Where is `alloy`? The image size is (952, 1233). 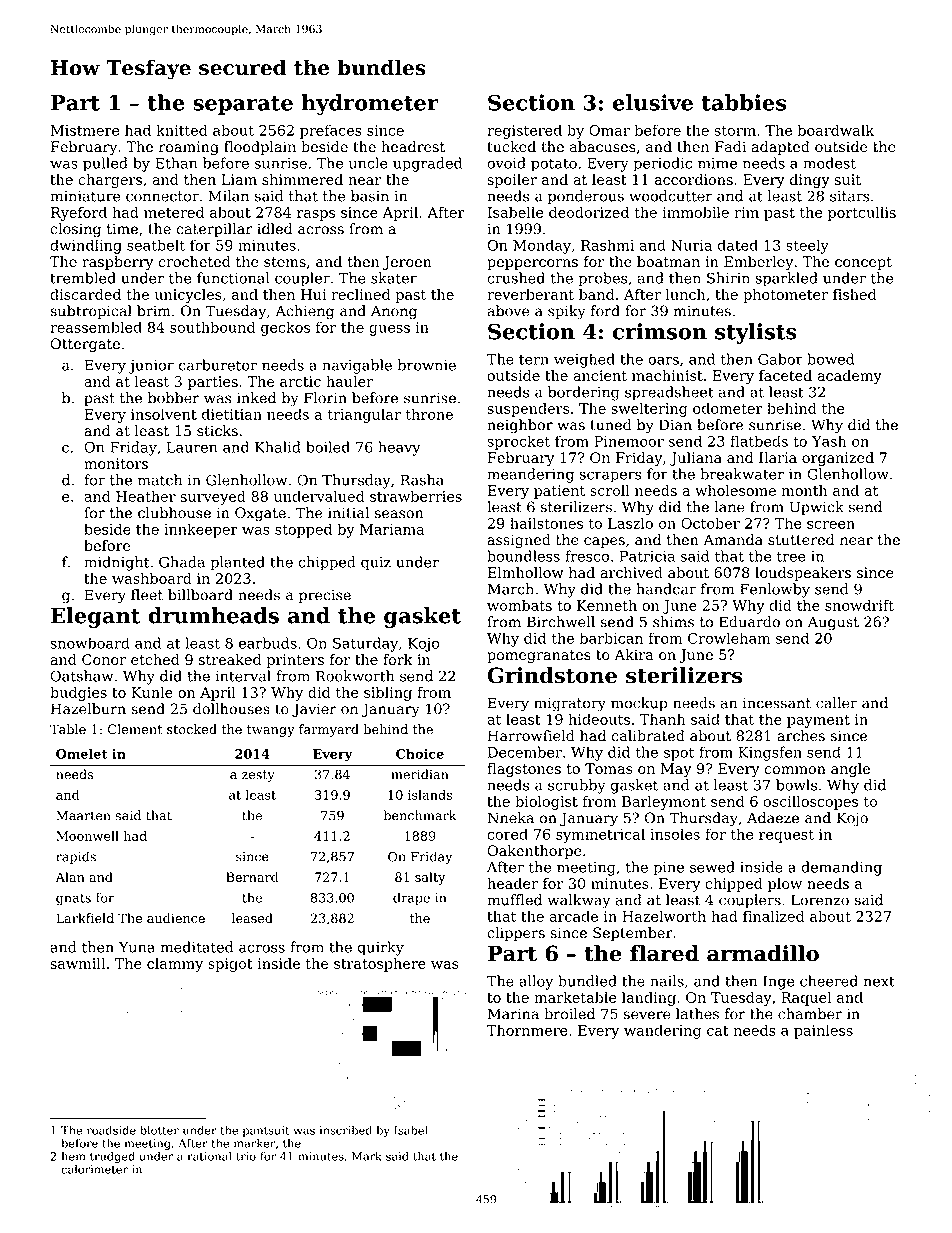
alloy is located at coordinates (536, 982).
